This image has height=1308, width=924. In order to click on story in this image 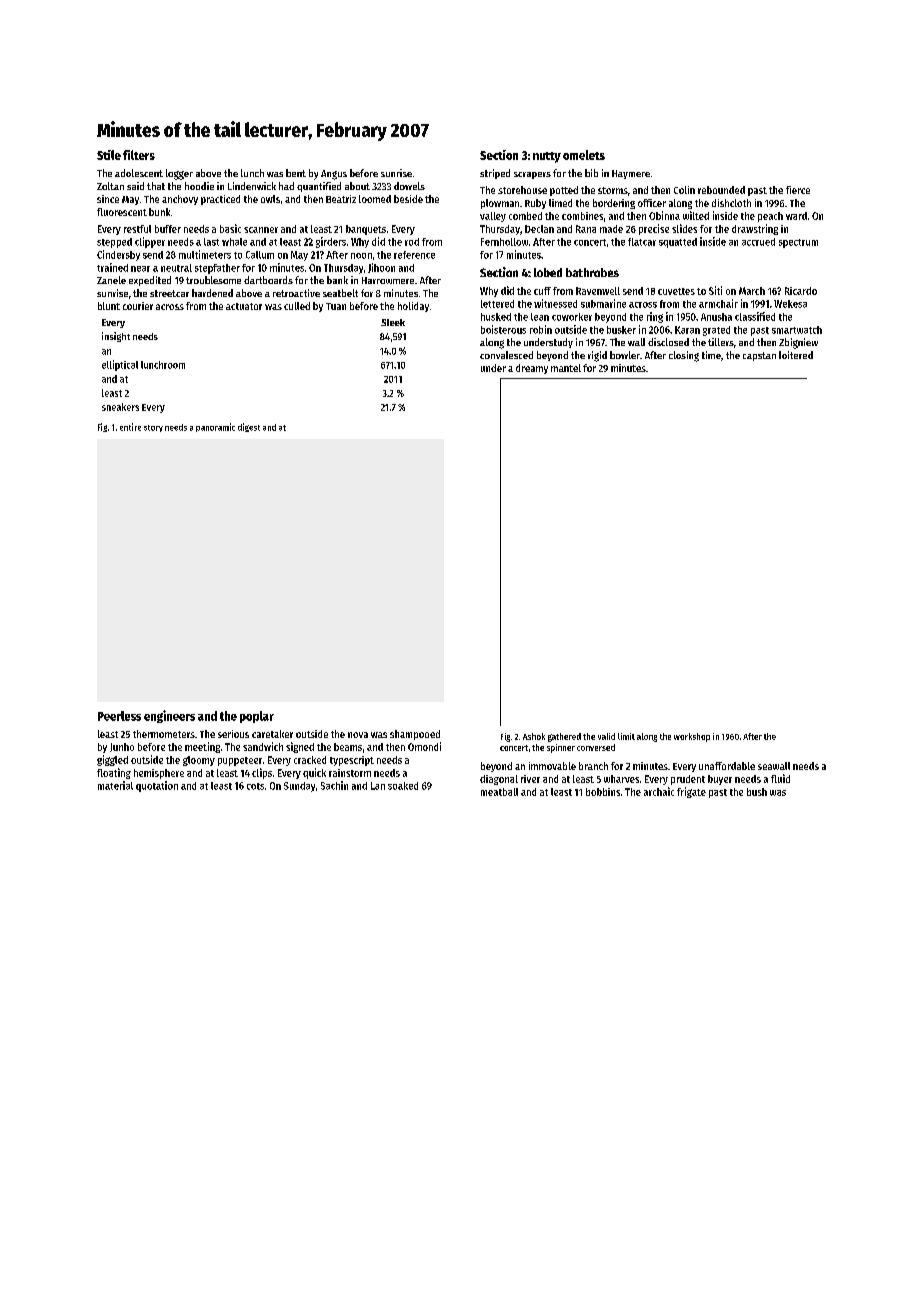, I will do `click(153, 428)`.
